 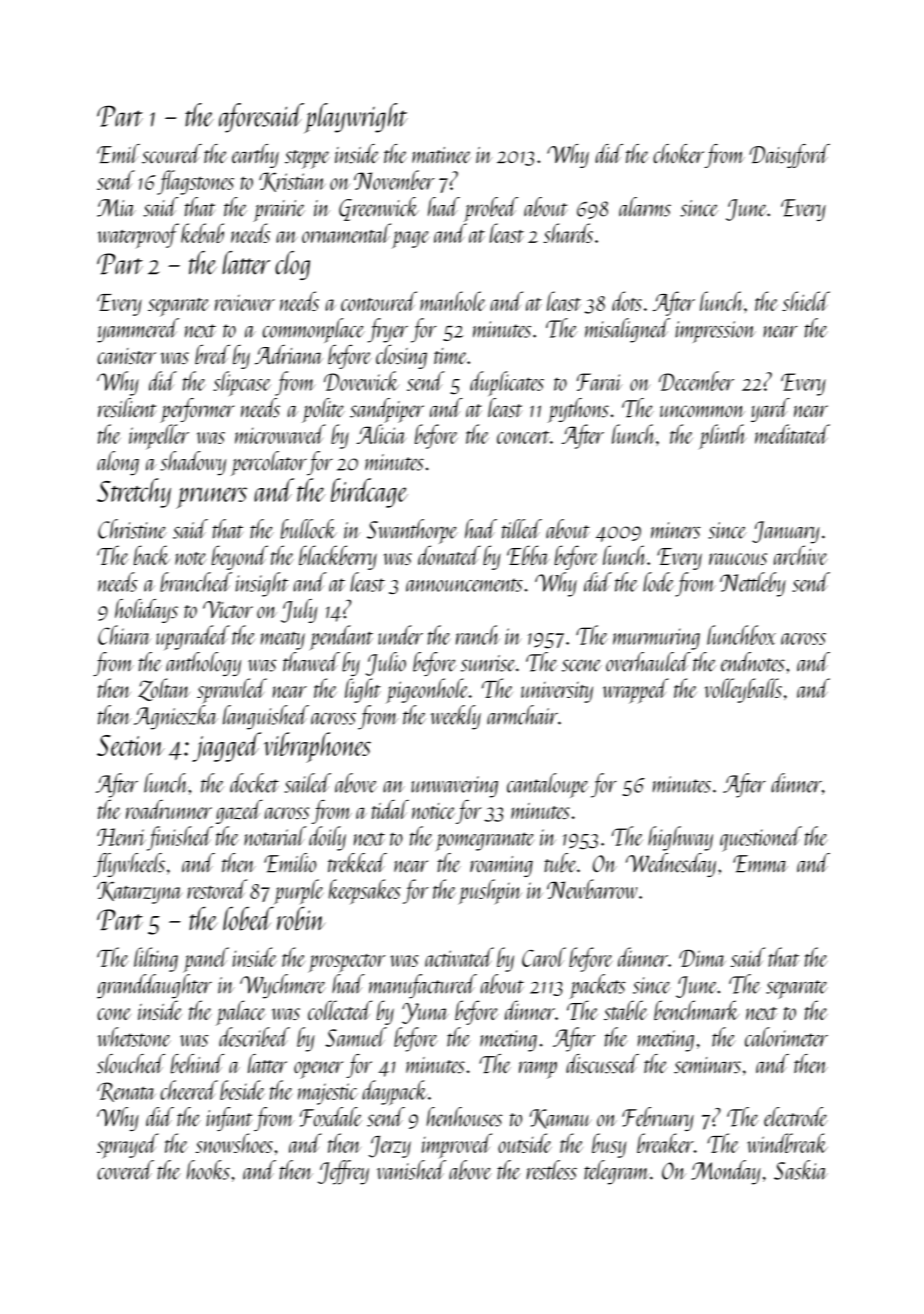 I want to click on Victor, so click(x=228, y=610).
